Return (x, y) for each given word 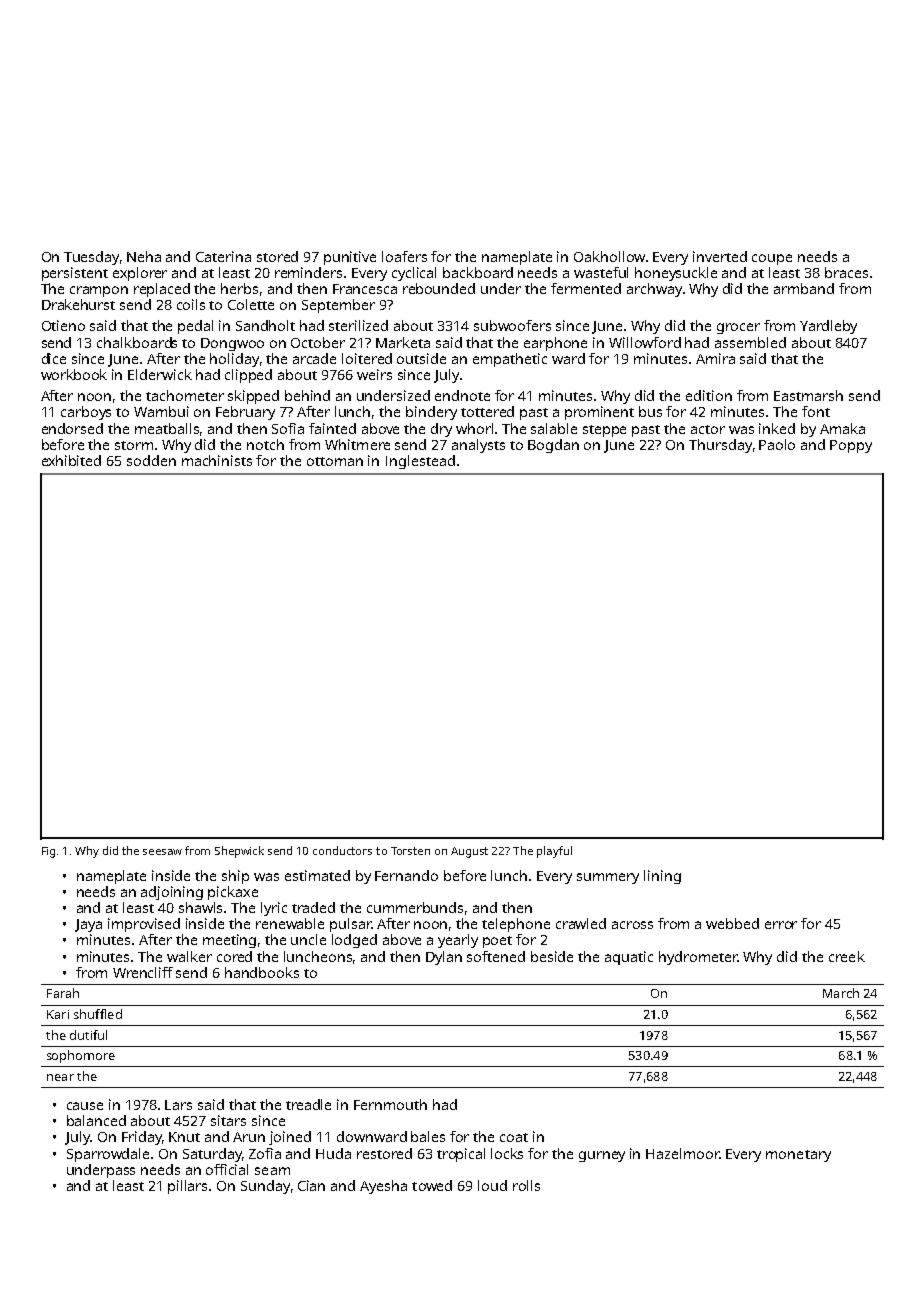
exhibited (71, 460)
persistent (75, 274)
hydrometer (698, 958)
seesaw (162, 852)
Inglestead (420, 462)
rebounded (439, 288)
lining (662, 877)
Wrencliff (143, 972)
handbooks (262, 972)
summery (608, 878)
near (60, 1077)
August (469, 852)
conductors (342, 850)
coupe (772, 259)
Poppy (851, 446)
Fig (48, 852)
